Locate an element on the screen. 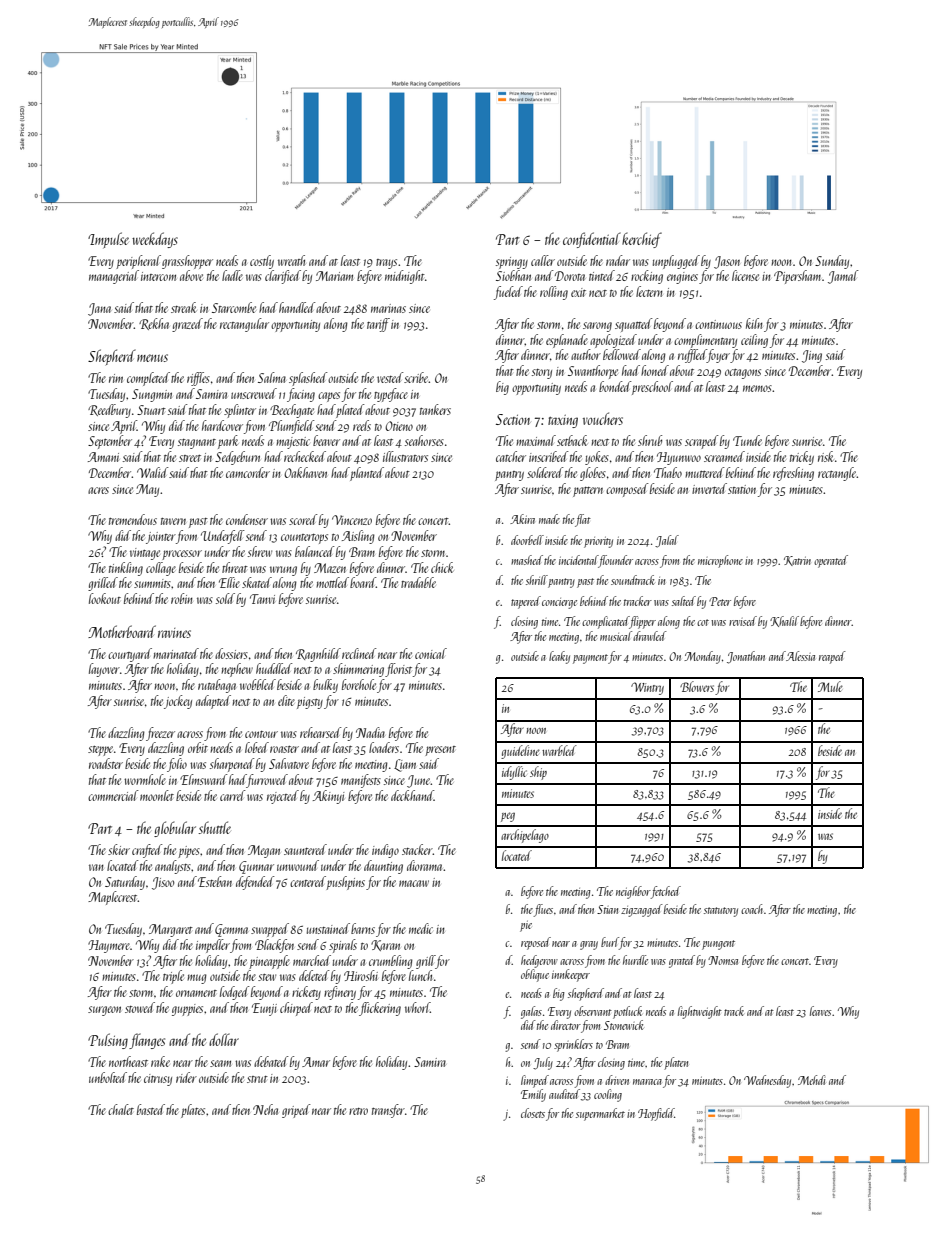 Image resolution: width=952 pixels, height=1233 pixels. unscrewed is located at coordinates (254, 393).
